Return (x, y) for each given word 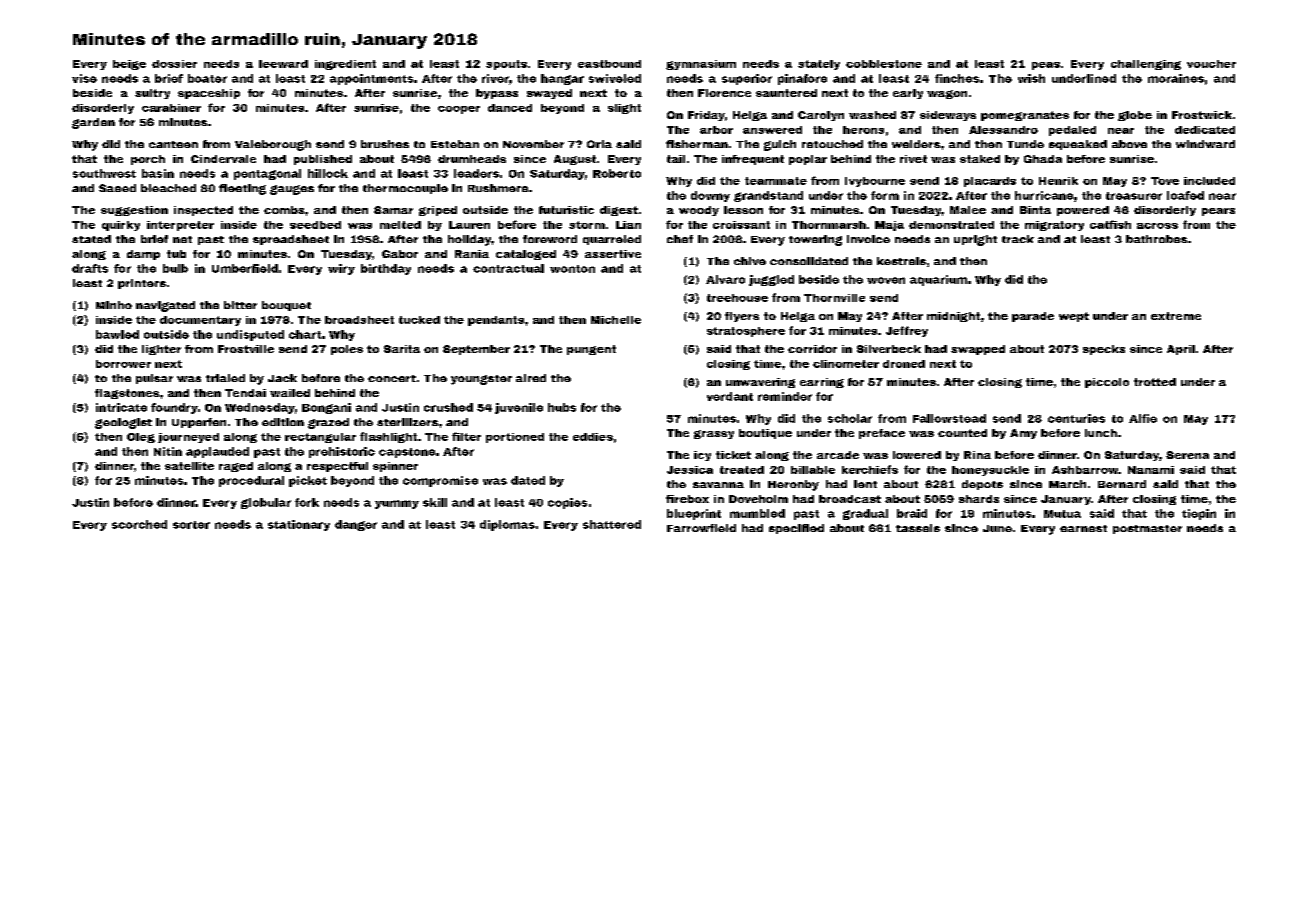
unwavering (760, 383)
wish (1031, 78)
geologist (123, 423)
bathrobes (1156, 239)
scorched (139, 524)
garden (93, 123)
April (1181, 350)
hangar (562, 79)
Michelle (616, 320)
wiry (341, 269)
